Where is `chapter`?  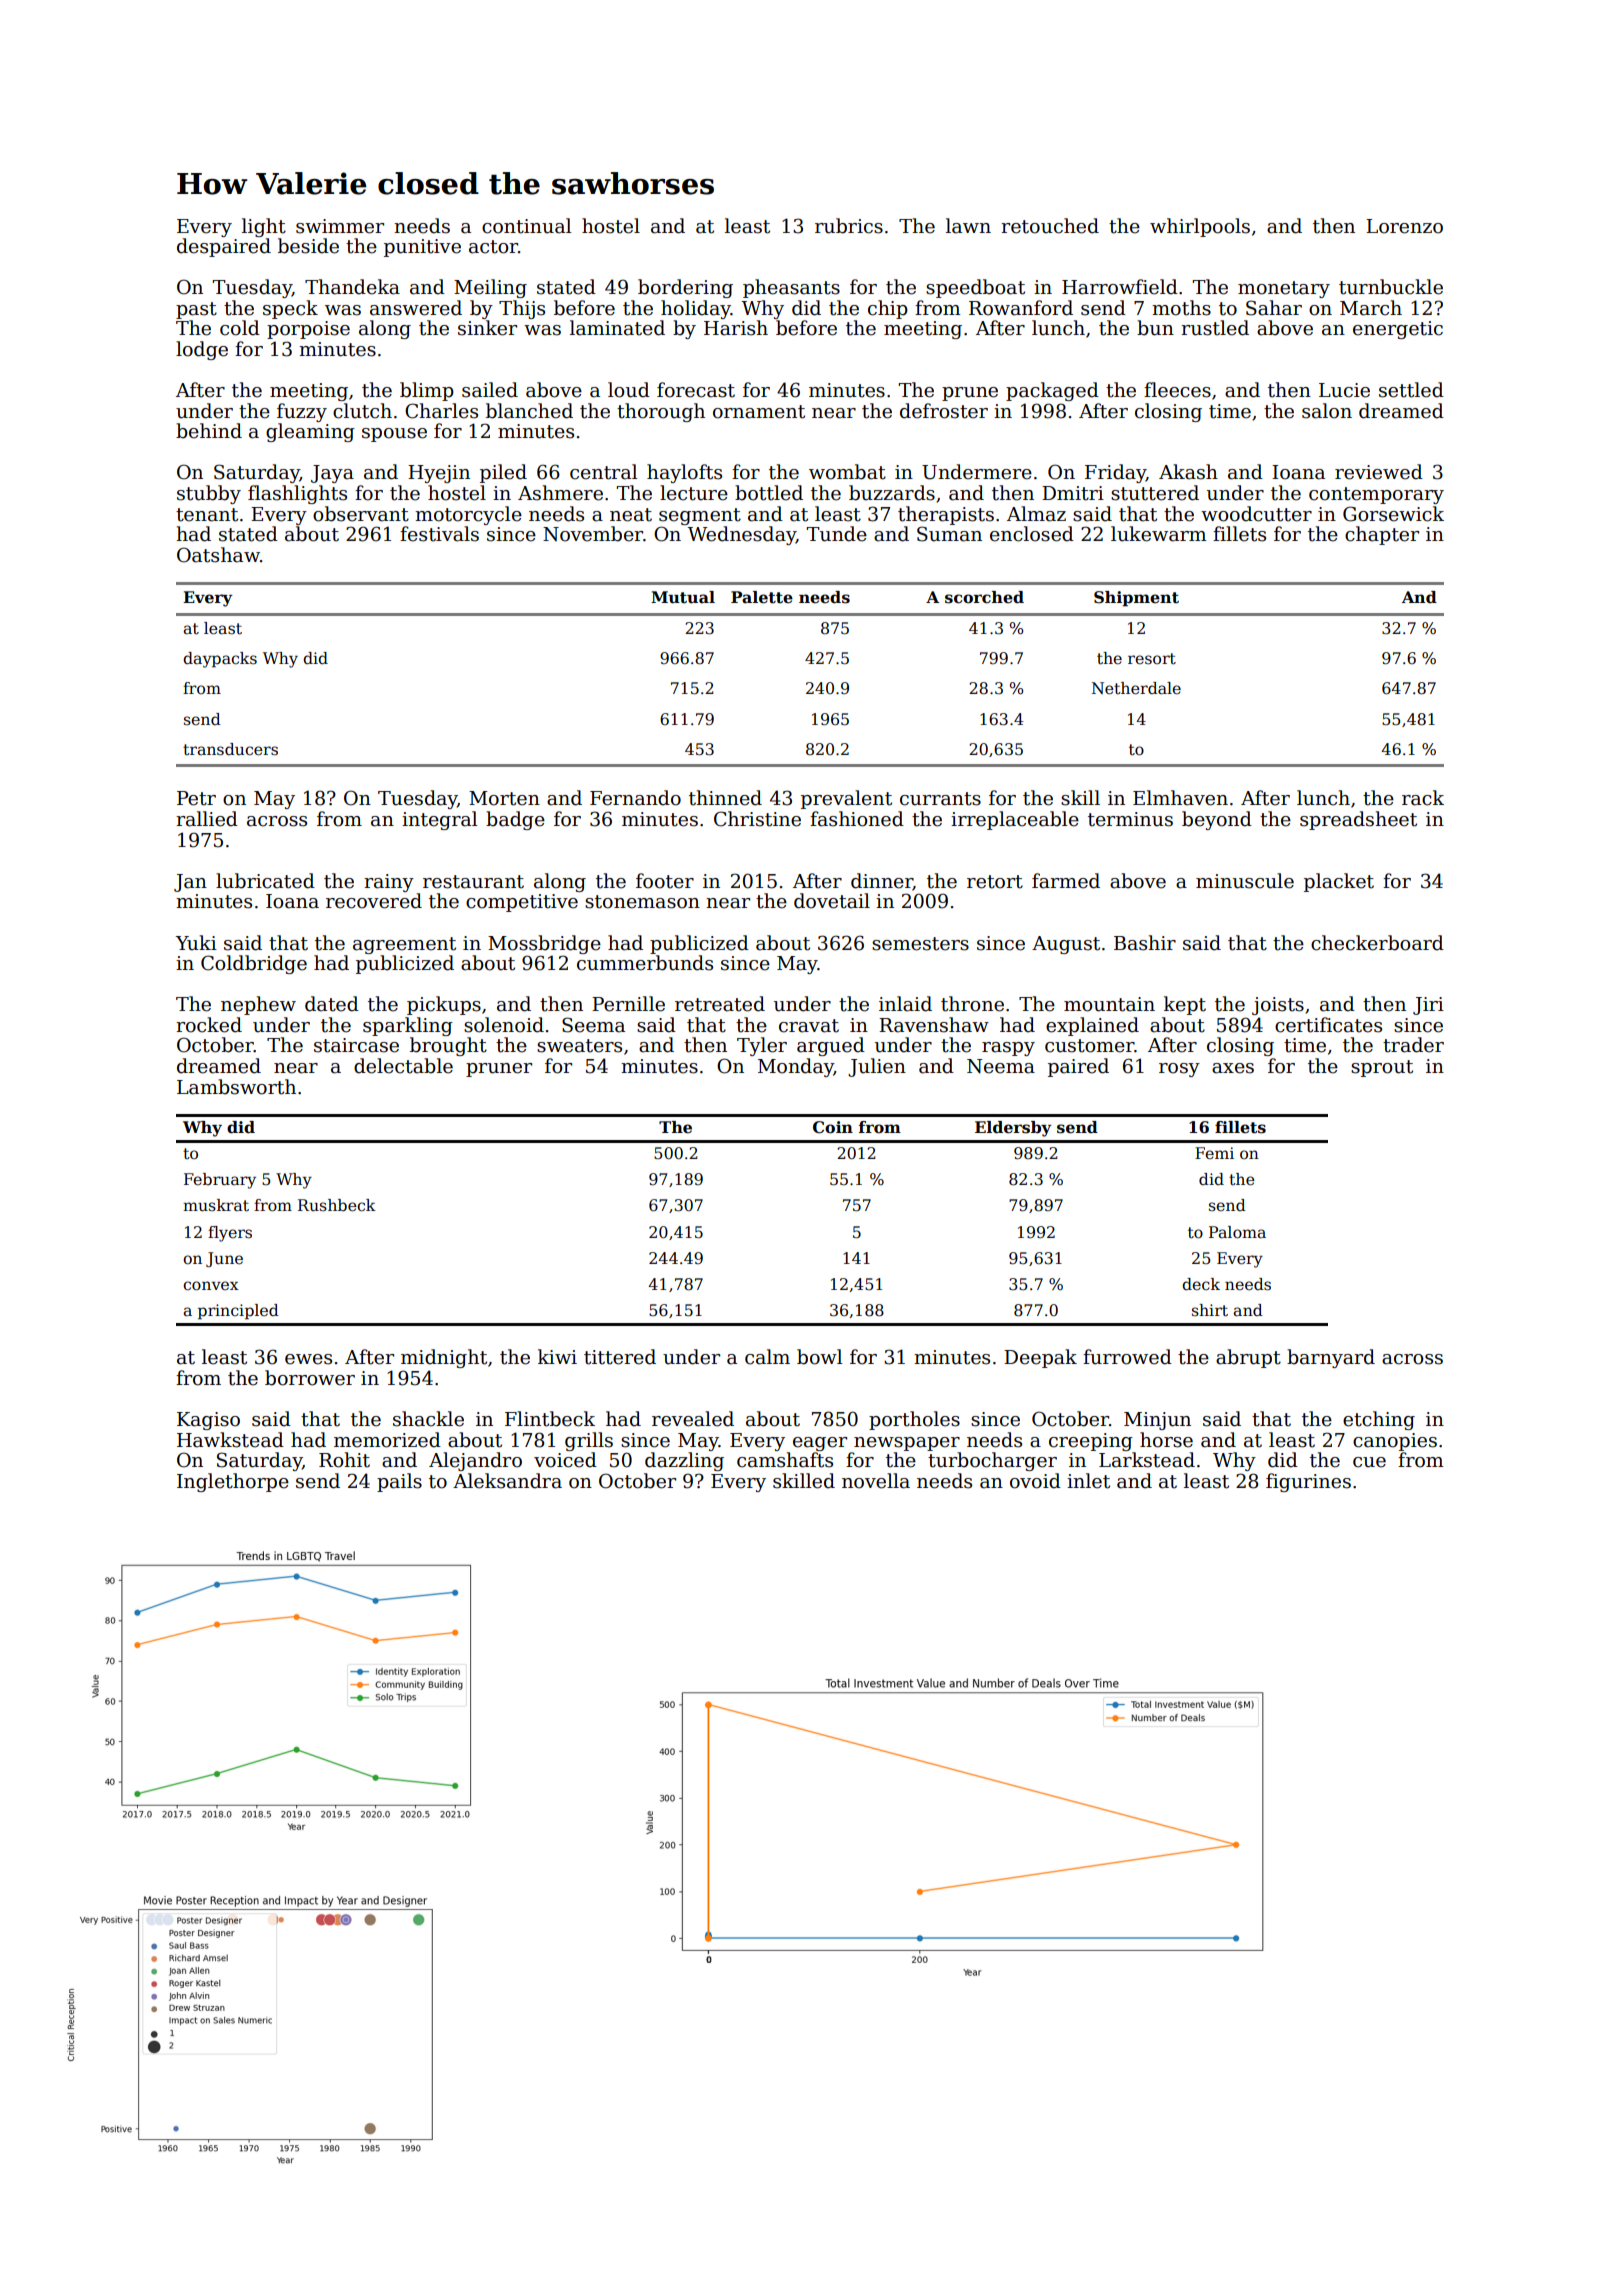 chapter is located at coordinates (1382, 535).
